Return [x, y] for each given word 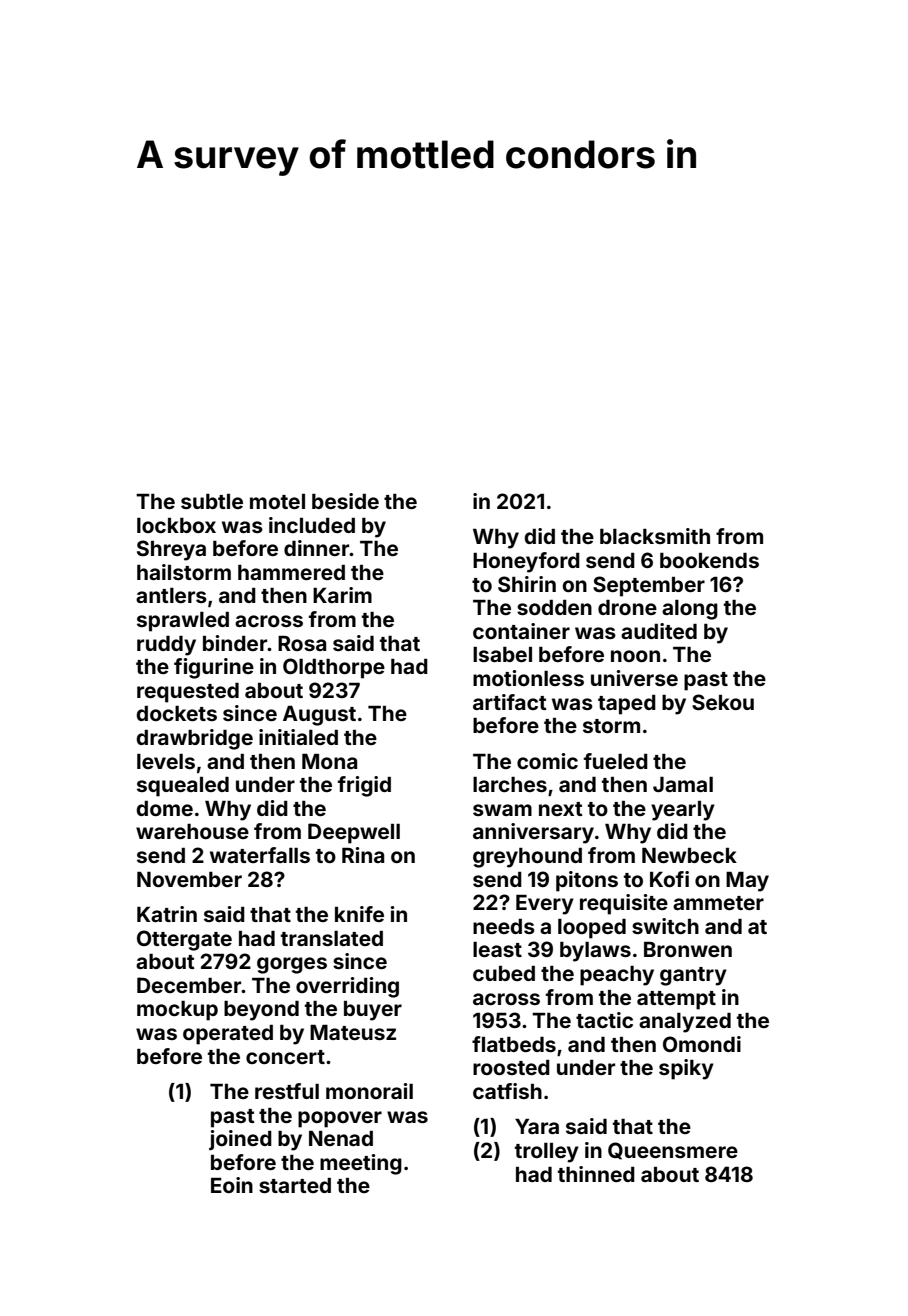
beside [345, 501]
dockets [177, 713]
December [189, 985]
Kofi [669, 879]
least [497, 949]
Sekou [723, 702]
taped [627, 705]
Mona [329, 761]
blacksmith [655, 536]
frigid [364, 786]
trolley [547, 1153]
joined [240, 1140]
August [319, 716]
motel [277, 501]
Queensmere [673, 1151]
